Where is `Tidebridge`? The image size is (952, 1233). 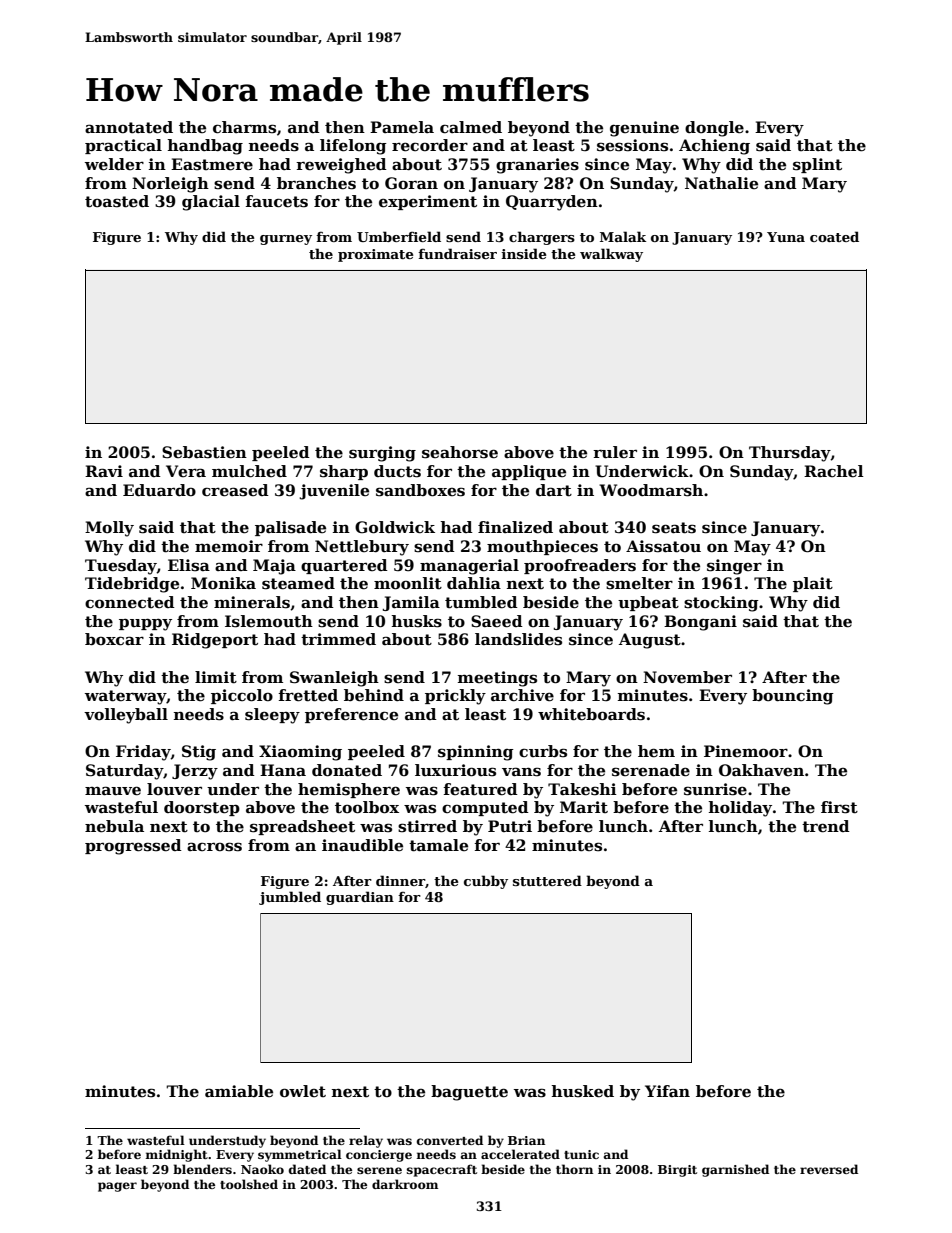
Tidebridge is located at coordinates (132, 585).
